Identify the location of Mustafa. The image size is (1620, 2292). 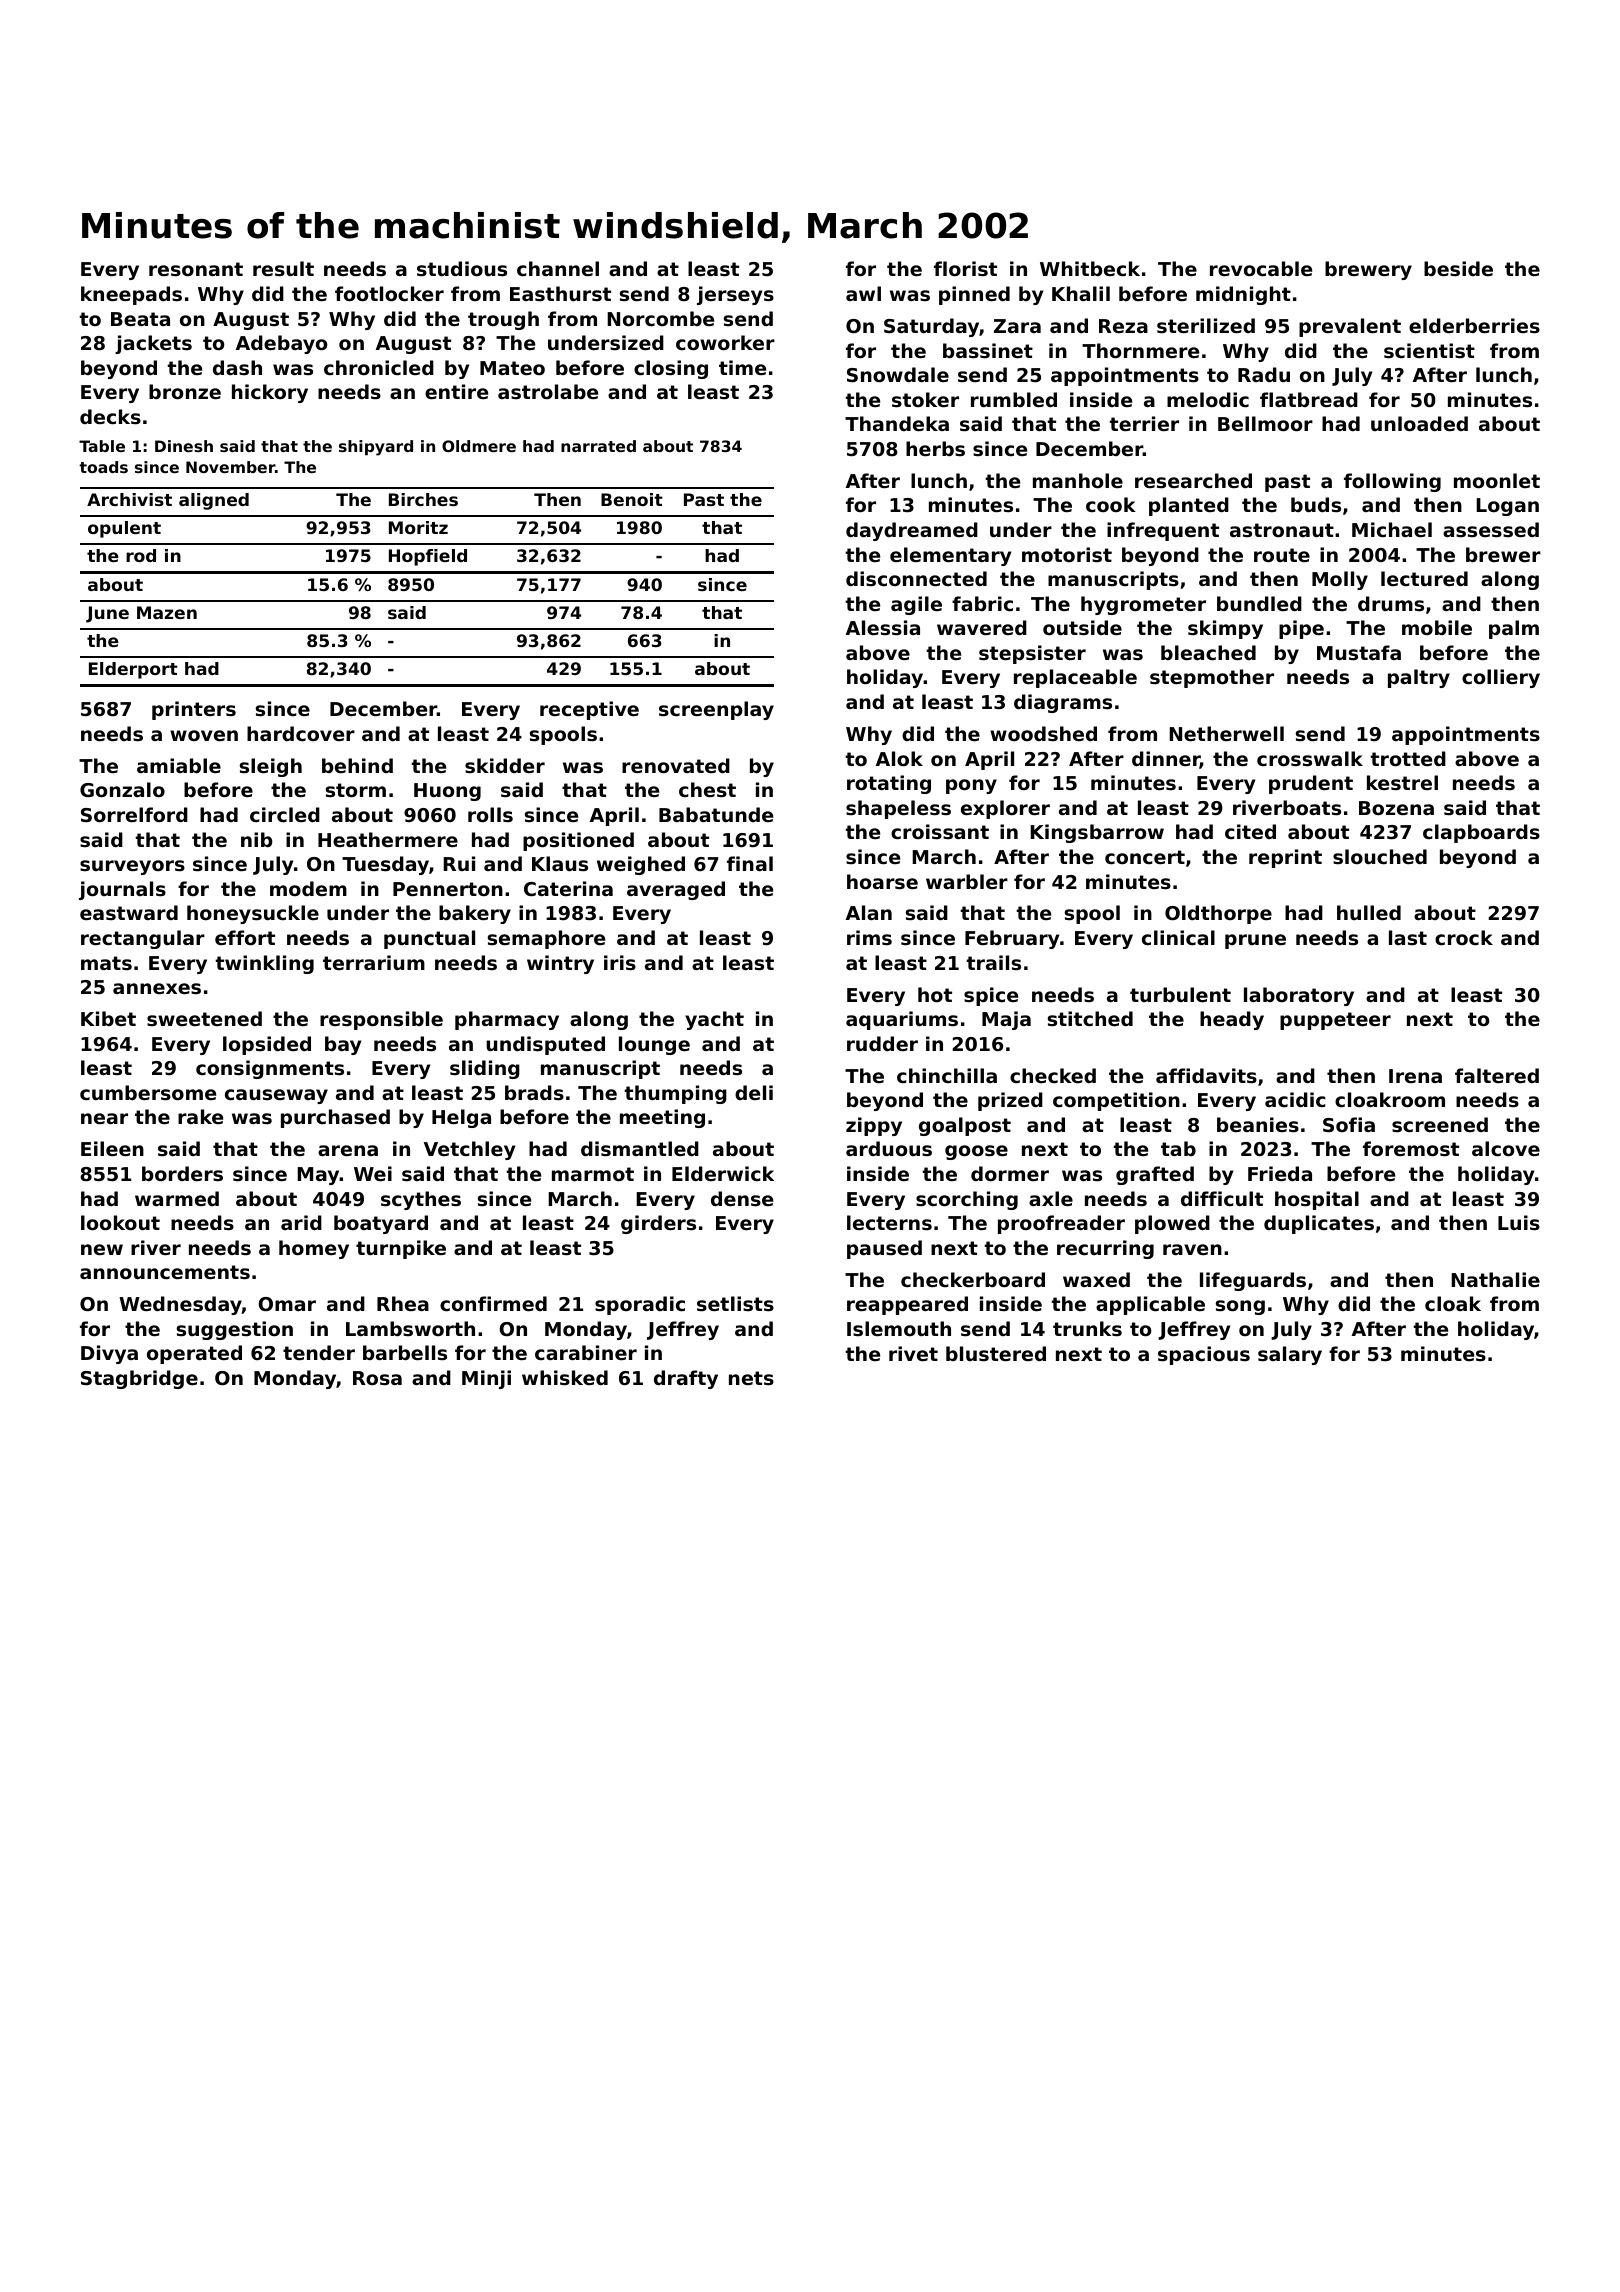
(1359, 653).
